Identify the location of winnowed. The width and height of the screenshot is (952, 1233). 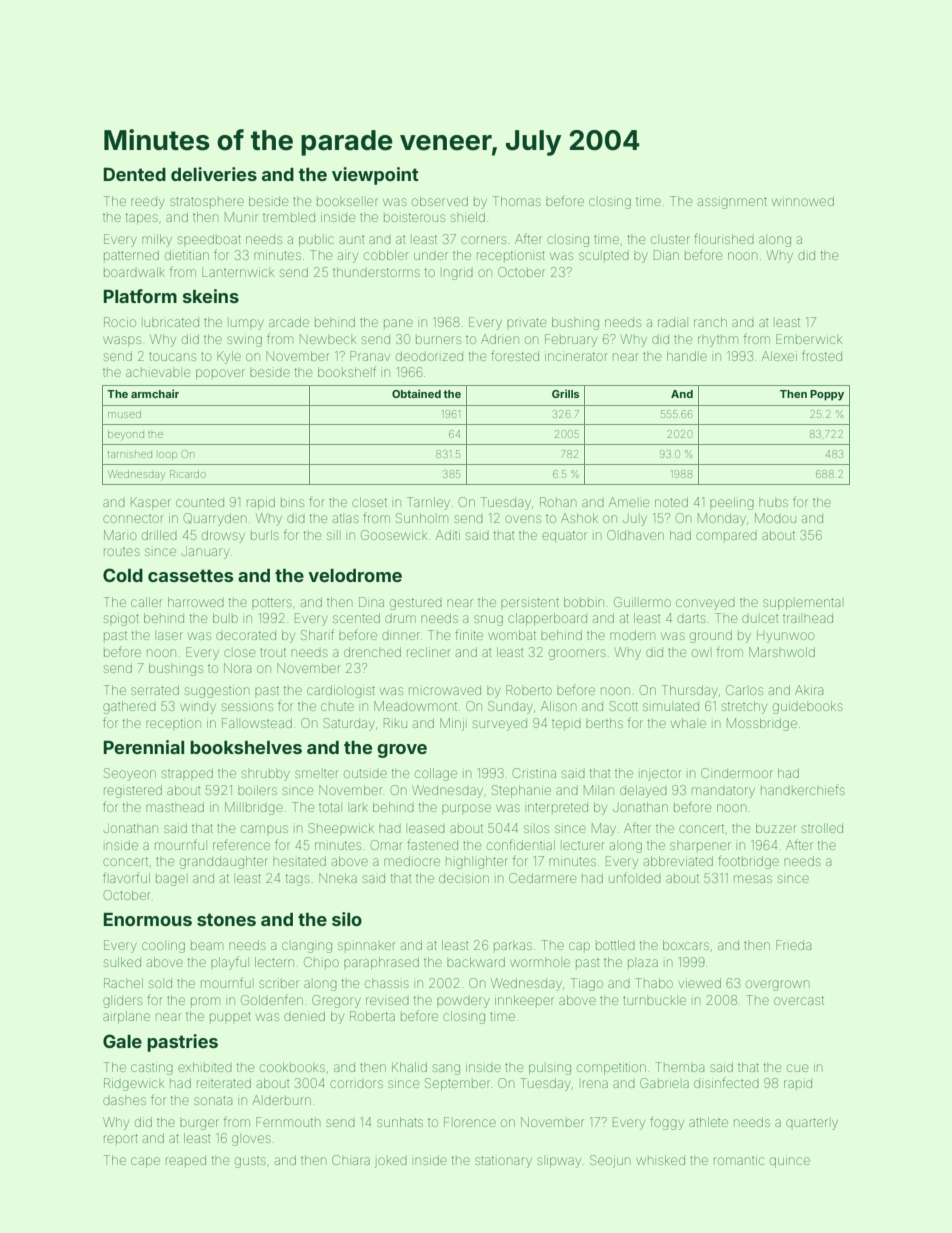
(803, 201).
